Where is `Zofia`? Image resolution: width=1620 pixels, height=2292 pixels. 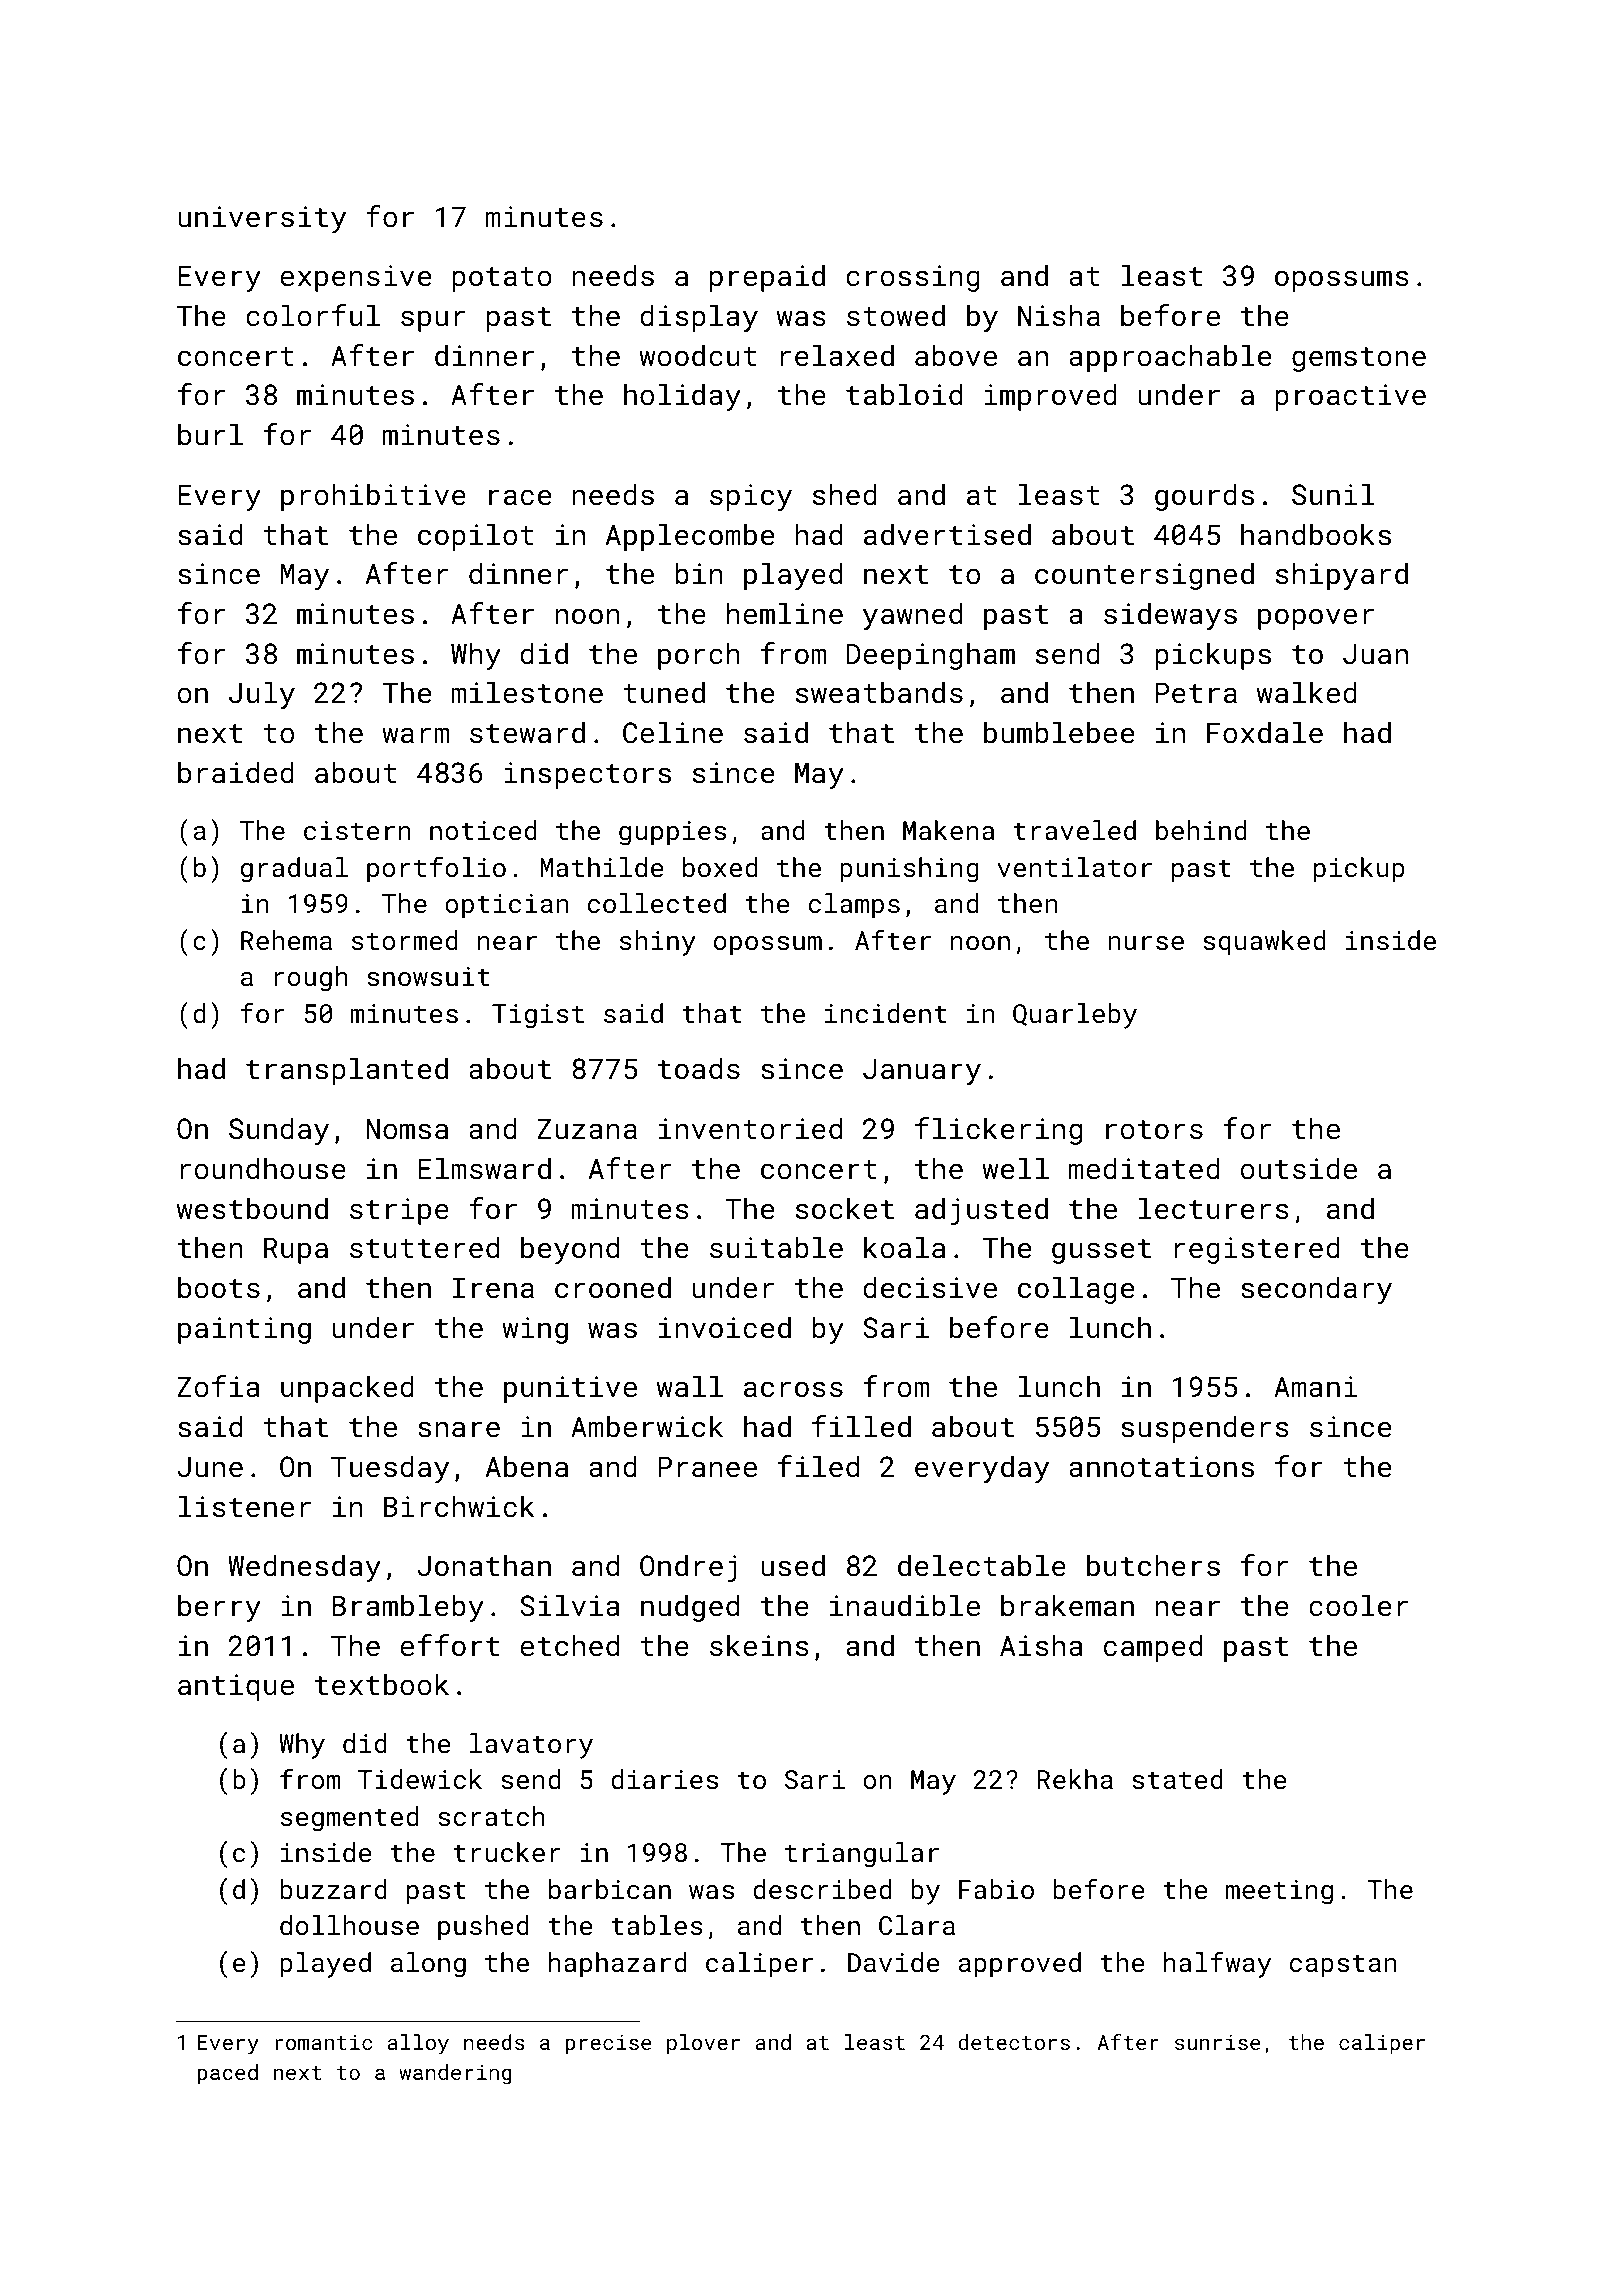
Zofia is located at coordinates (218, 1386).
